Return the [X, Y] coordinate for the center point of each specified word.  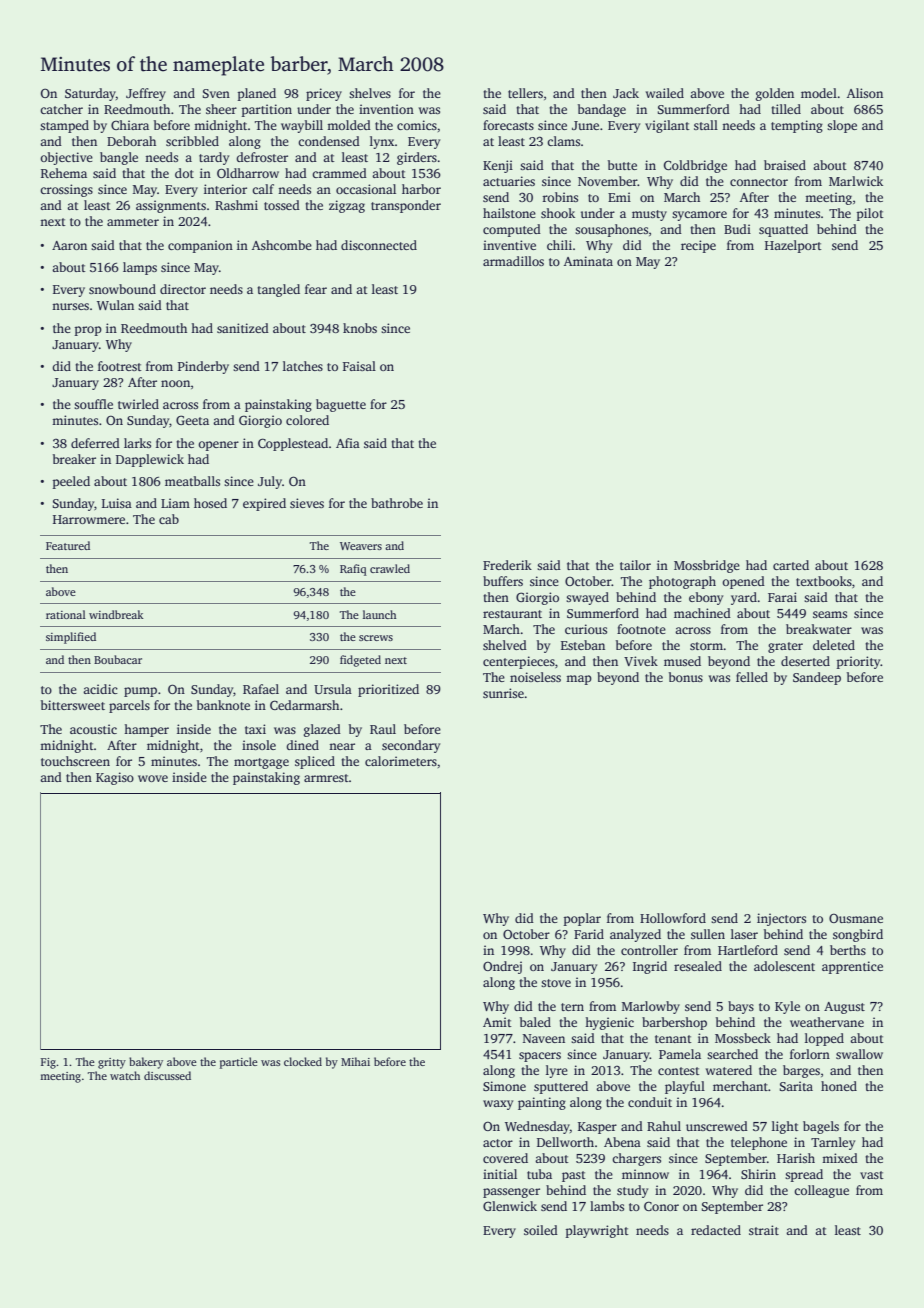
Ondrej [502, 967]
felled [752, 677]
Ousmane [856, 918]
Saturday [90, 94]
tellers [525, 93]
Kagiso [115, 778]
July [270, 482]
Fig [48, 1063]
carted [791, 565]
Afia [348, 443]
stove [556, 983]
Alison [865, 93]
